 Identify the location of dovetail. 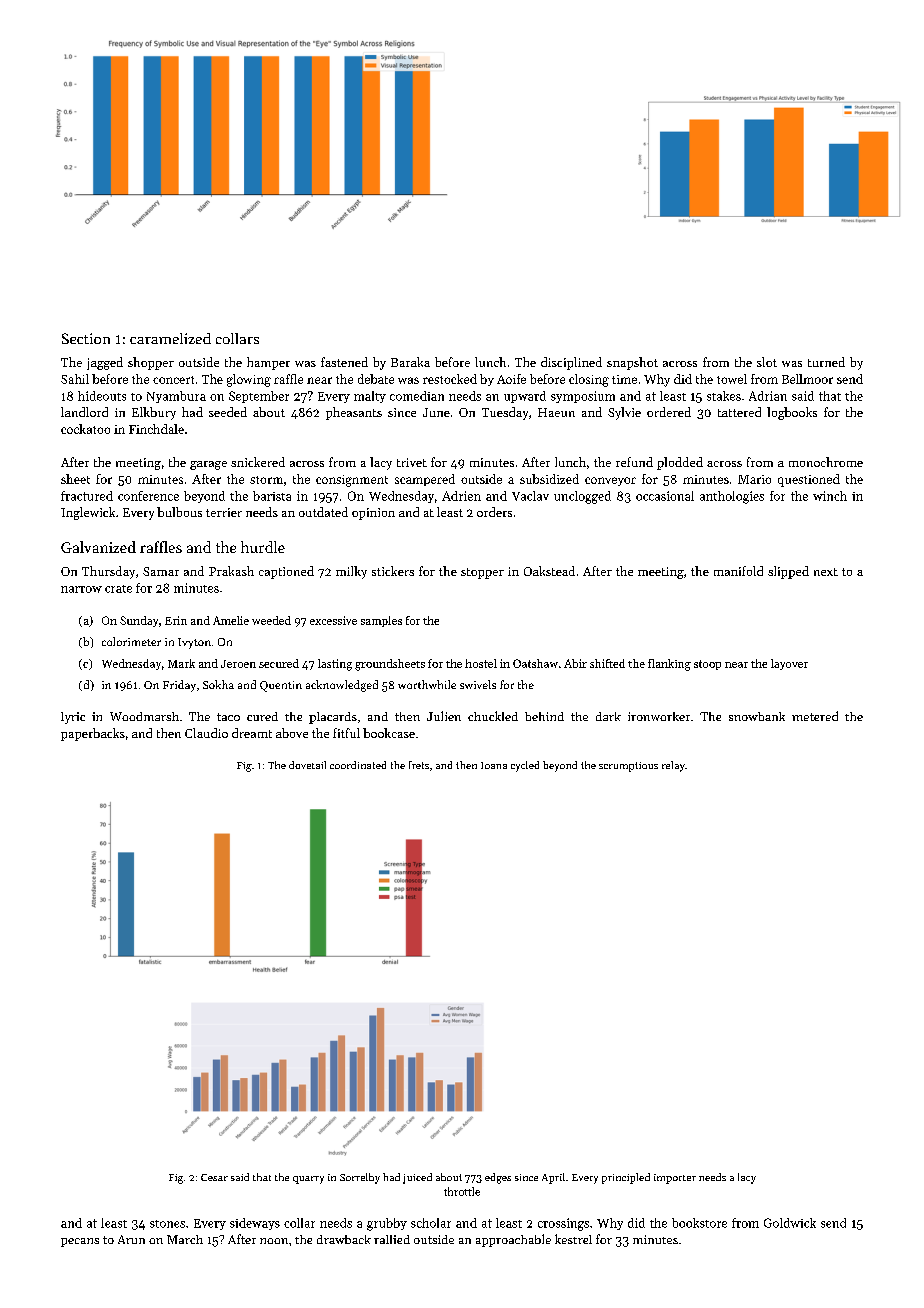
(307, 765).
